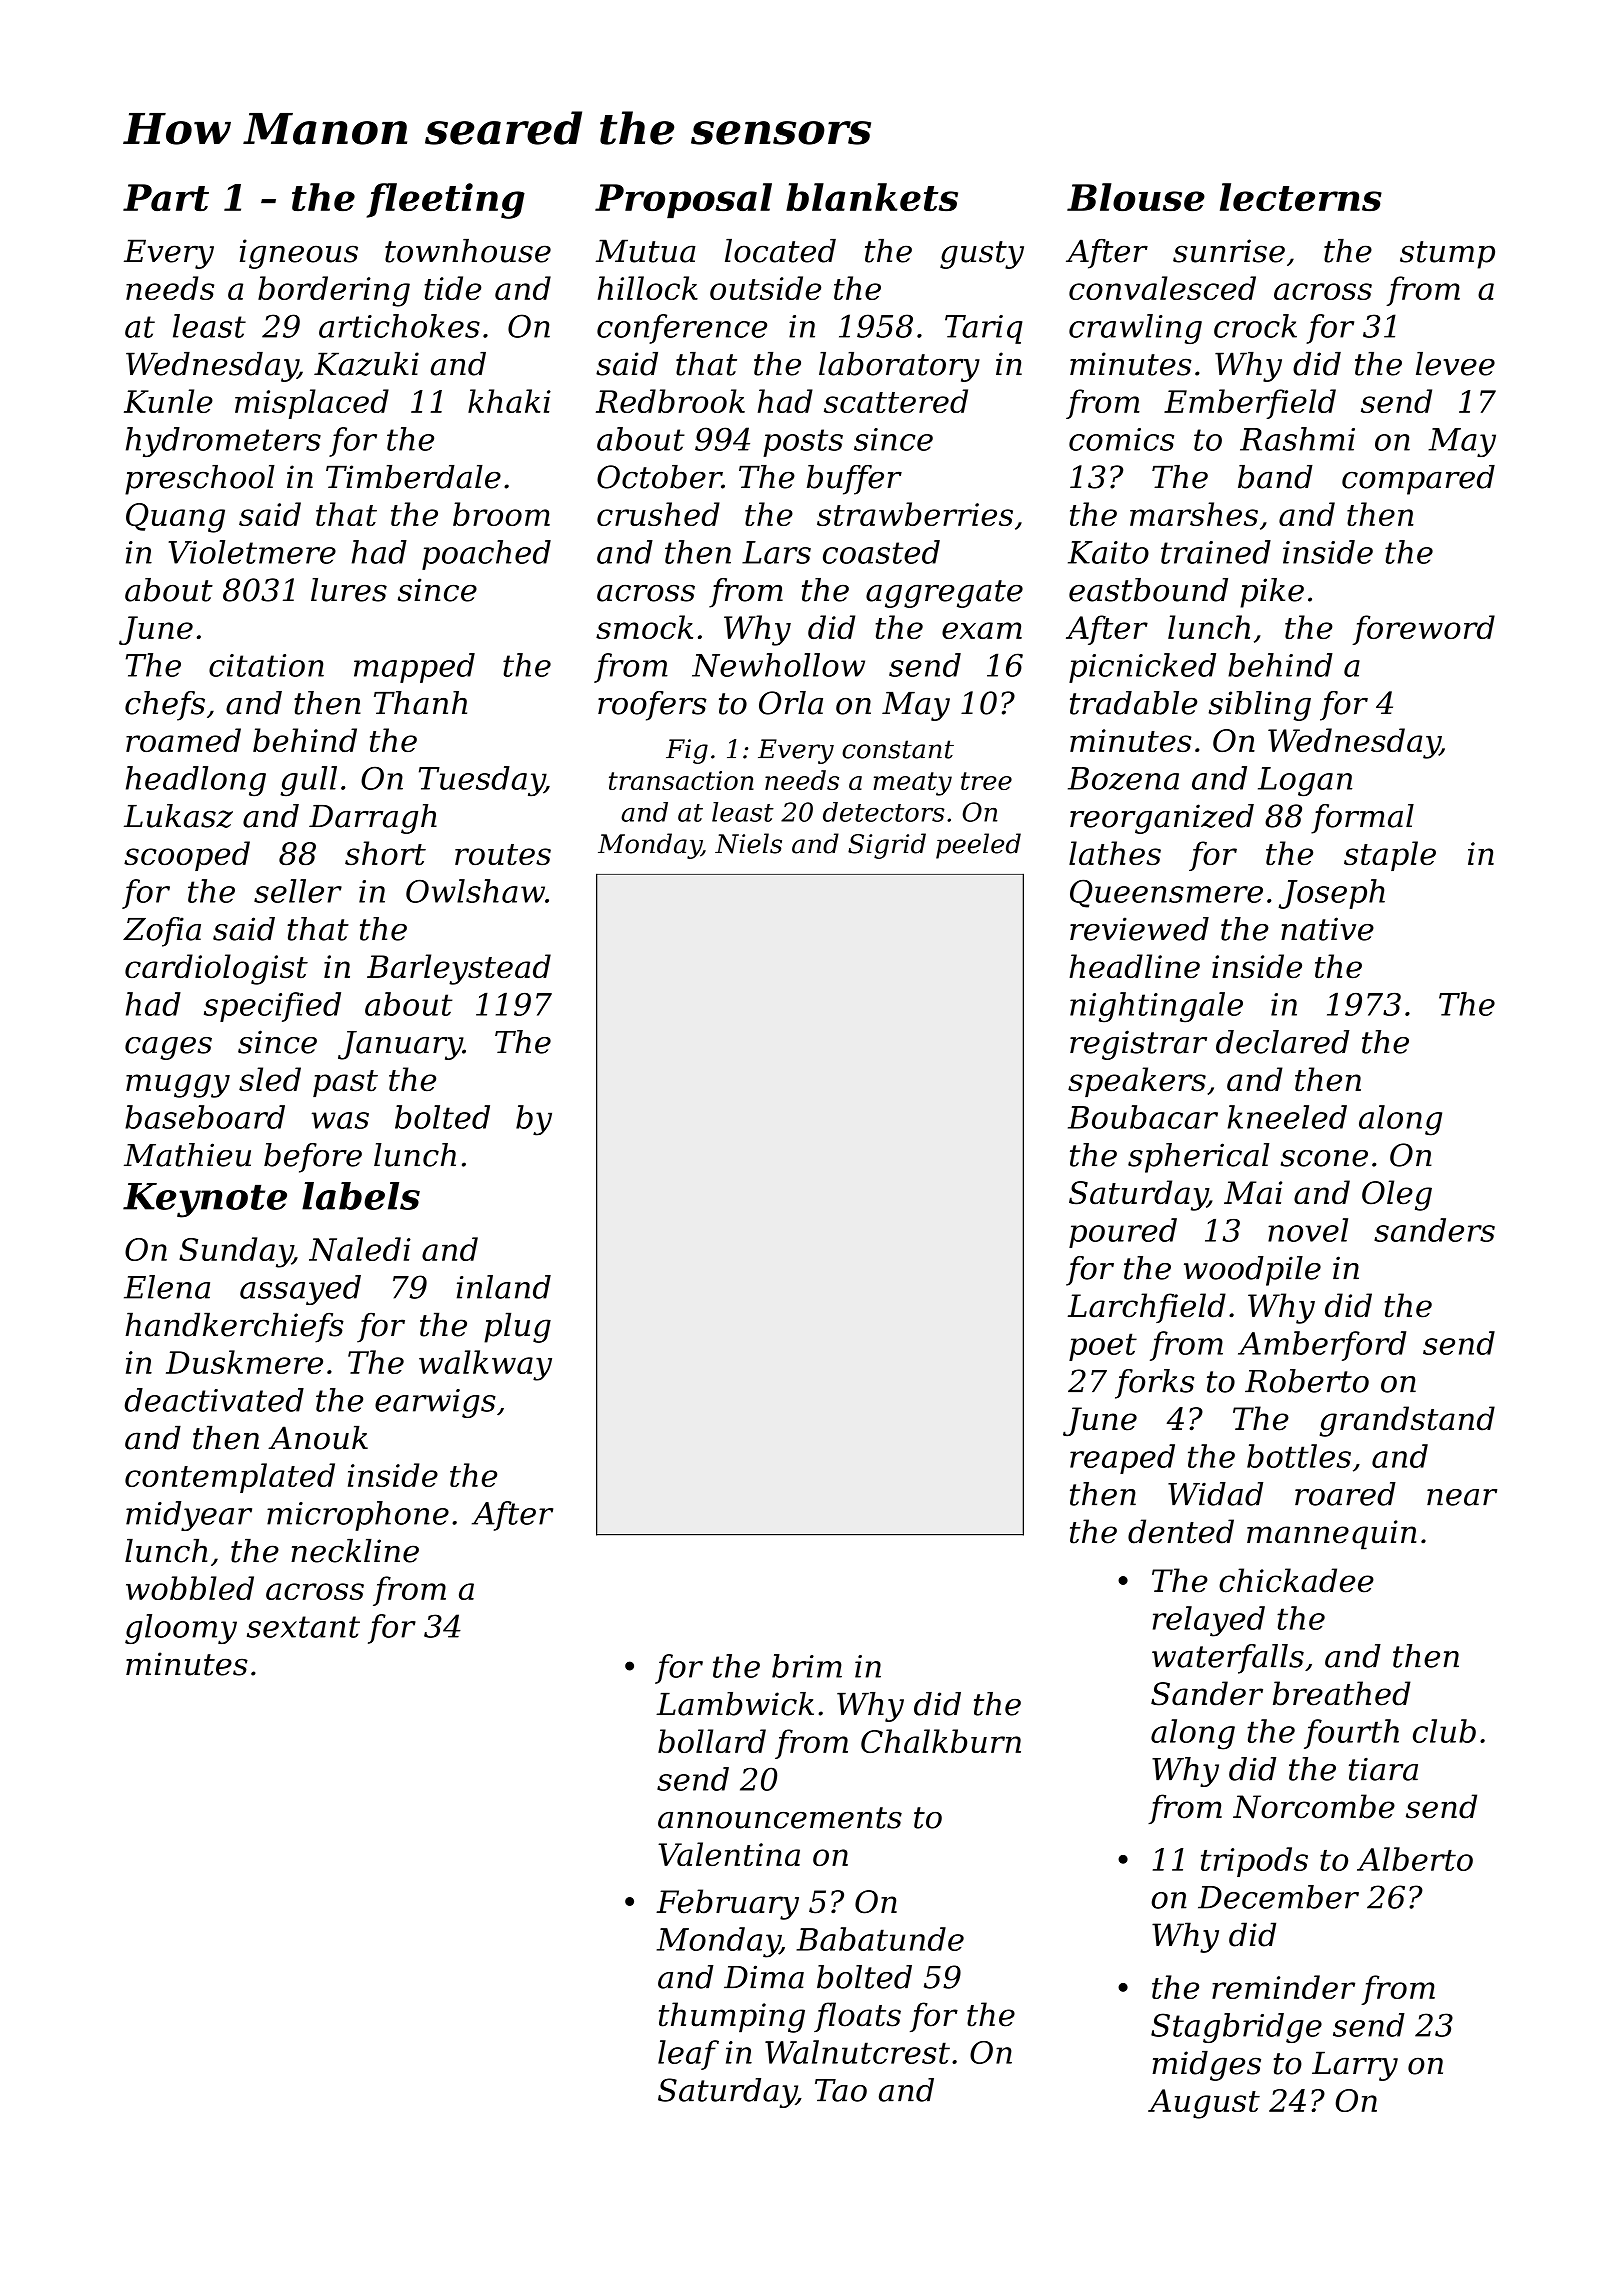 The height and width of the screenshot is (2292, 1620). Describe the element at coordinates (1299, 1456) in the screenshot. I see `bottles` at that location.
